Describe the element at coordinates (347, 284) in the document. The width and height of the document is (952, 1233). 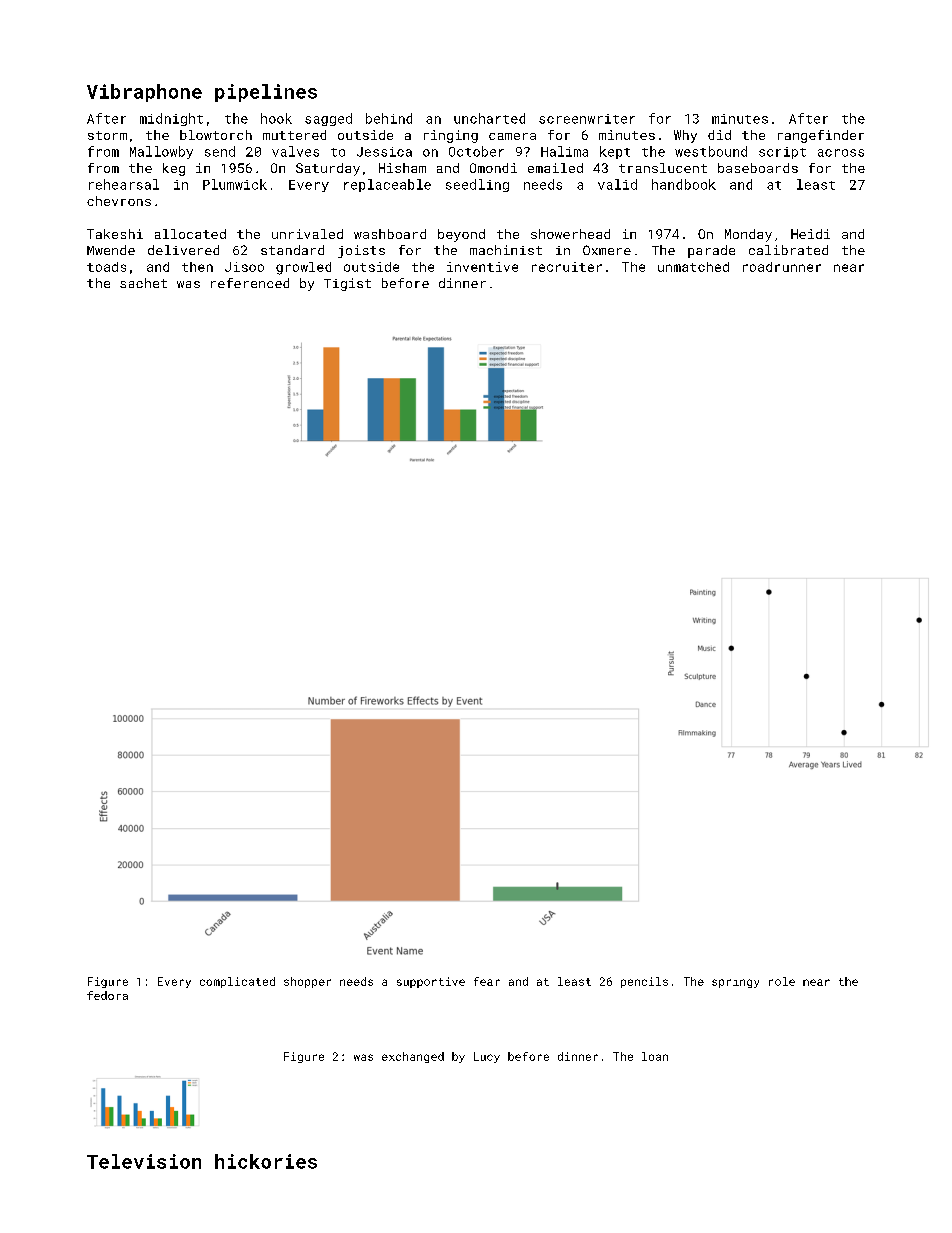
I see `Tigist` at that location.
